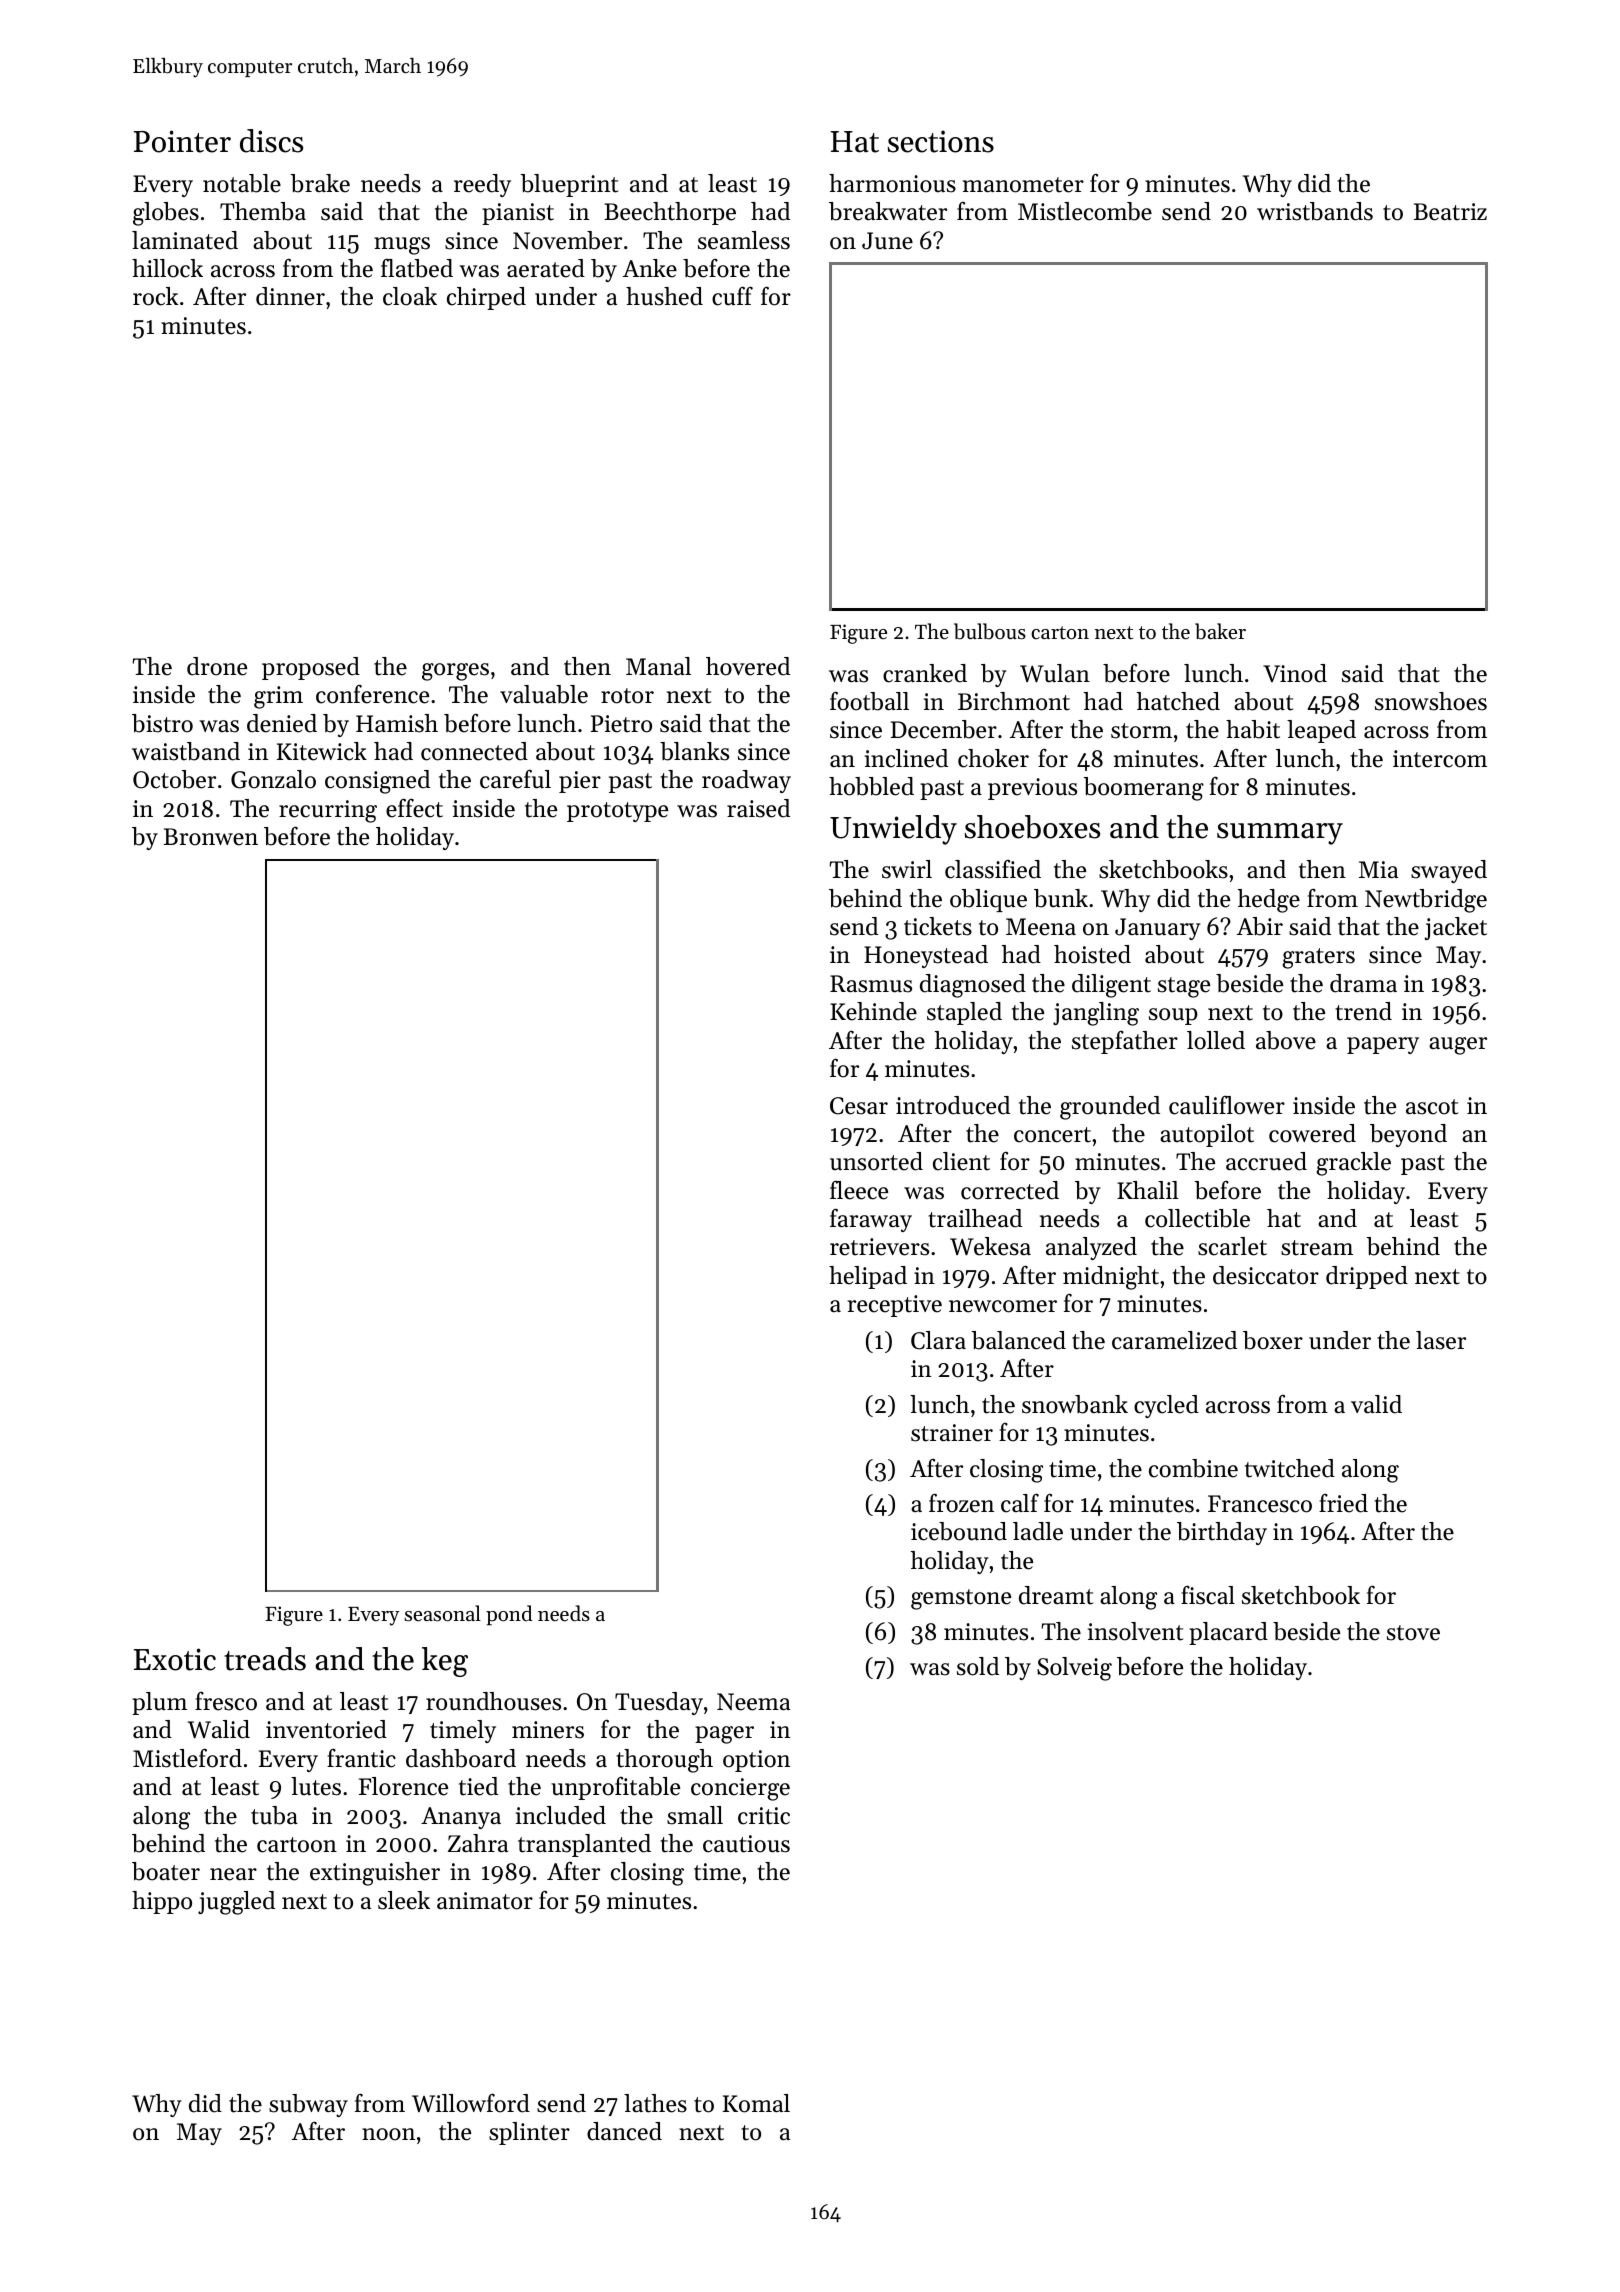 This page has width=1620, height=2292. I want to click on Komal, so click(756, 2103).
